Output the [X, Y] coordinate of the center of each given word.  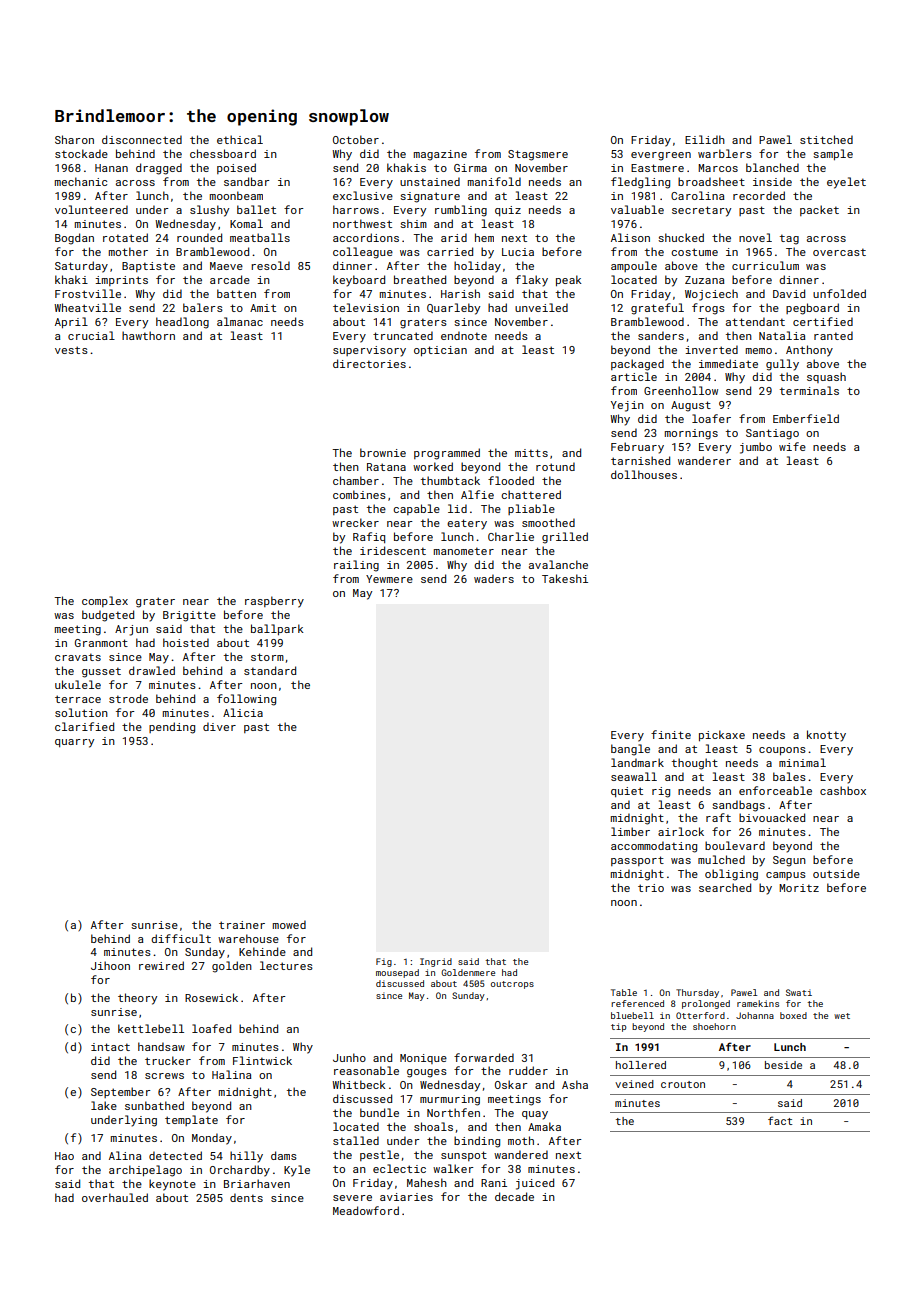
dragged [159, 169]
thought [695, 764]
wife [792, 446]
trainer [242, 925]
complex [105, 601]
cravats [78, 657]
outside [836, 873]
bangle [630, 750]
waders [494, 578]
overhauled [115, 1197]
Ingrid [436, 962]
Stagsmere [538, 155]
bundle [379, 1112]
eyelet [846, 183]
